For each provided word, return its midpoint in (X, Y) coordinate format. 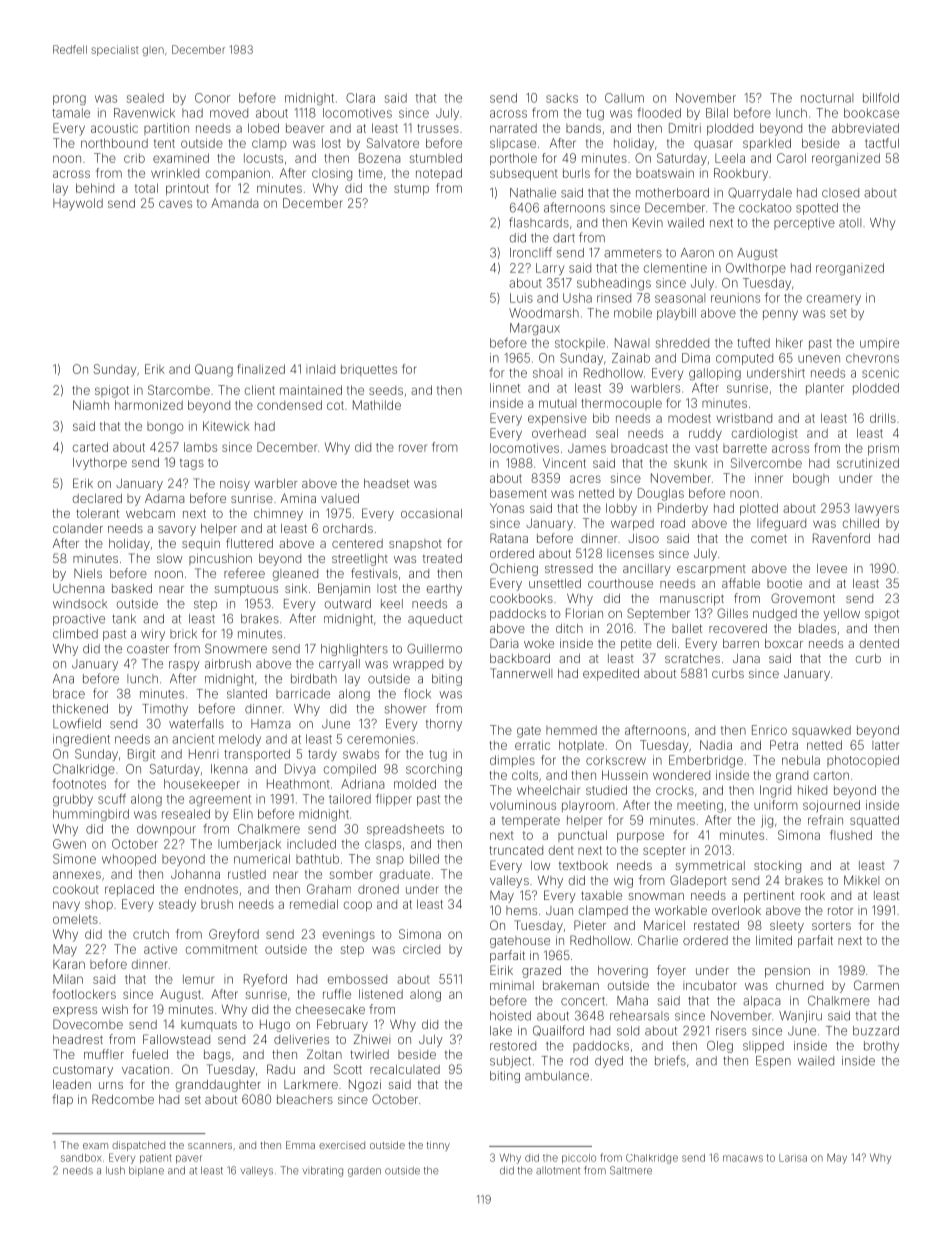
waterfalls (196, 723)
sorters (831, 925)
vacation (145, 1069)
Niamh (91, 405)
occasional (431, 513)
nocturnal (827, 98)
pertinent (769, 897)
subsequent (524, 174)
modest (689, 418)
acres (585, 479)
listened (381, 994)
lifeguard (781, 524)
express (75, 1012)
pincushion (220, 559)
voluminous (523, 805)
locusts (263, 158)
